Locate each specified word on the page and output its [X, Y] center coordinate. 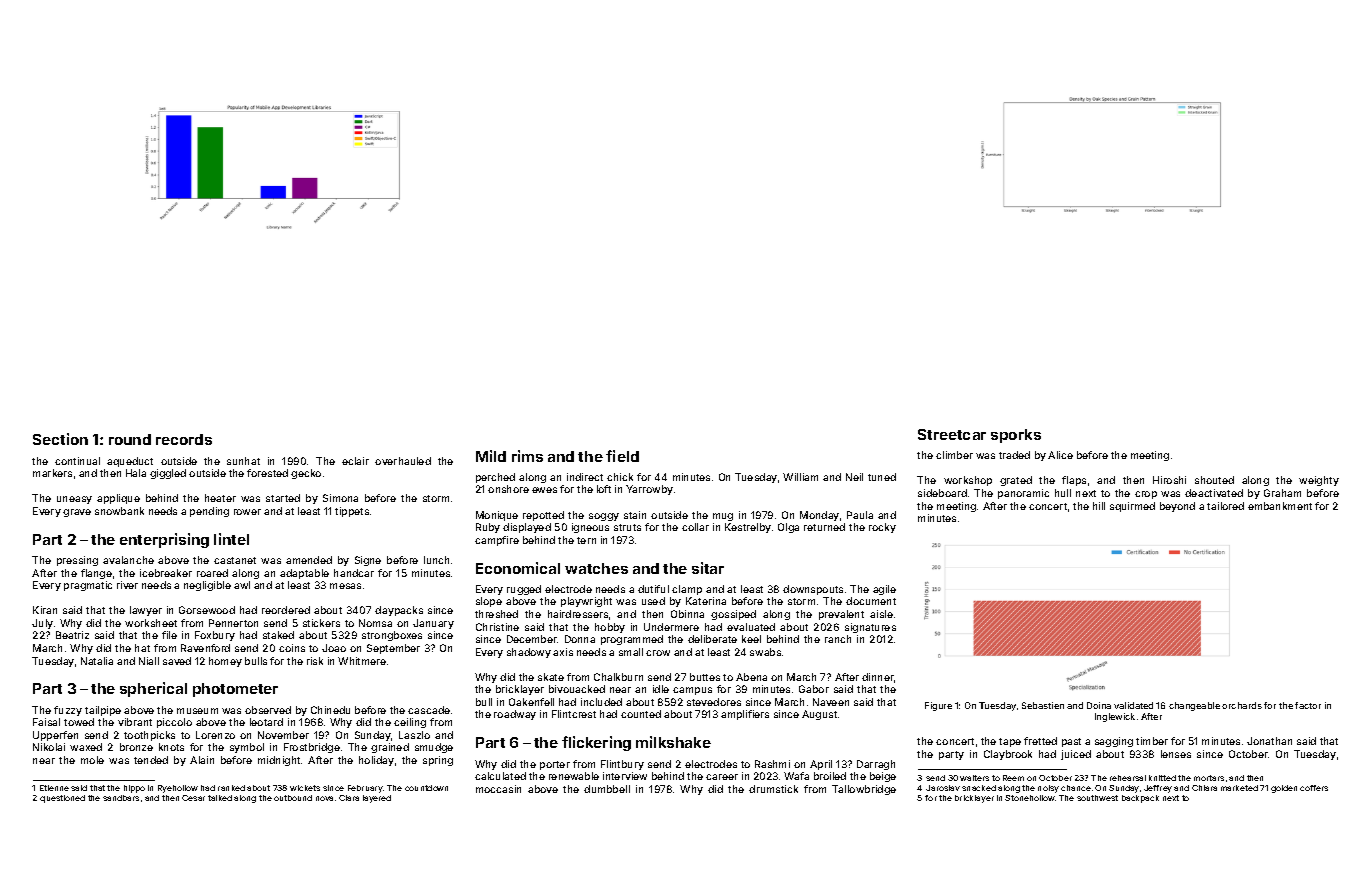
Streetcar [952, 434]
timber [1152, 741]
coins [292, 648]
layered [377, 799]
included [601, 702]
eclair [355, 461]
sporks [1016, 436]
